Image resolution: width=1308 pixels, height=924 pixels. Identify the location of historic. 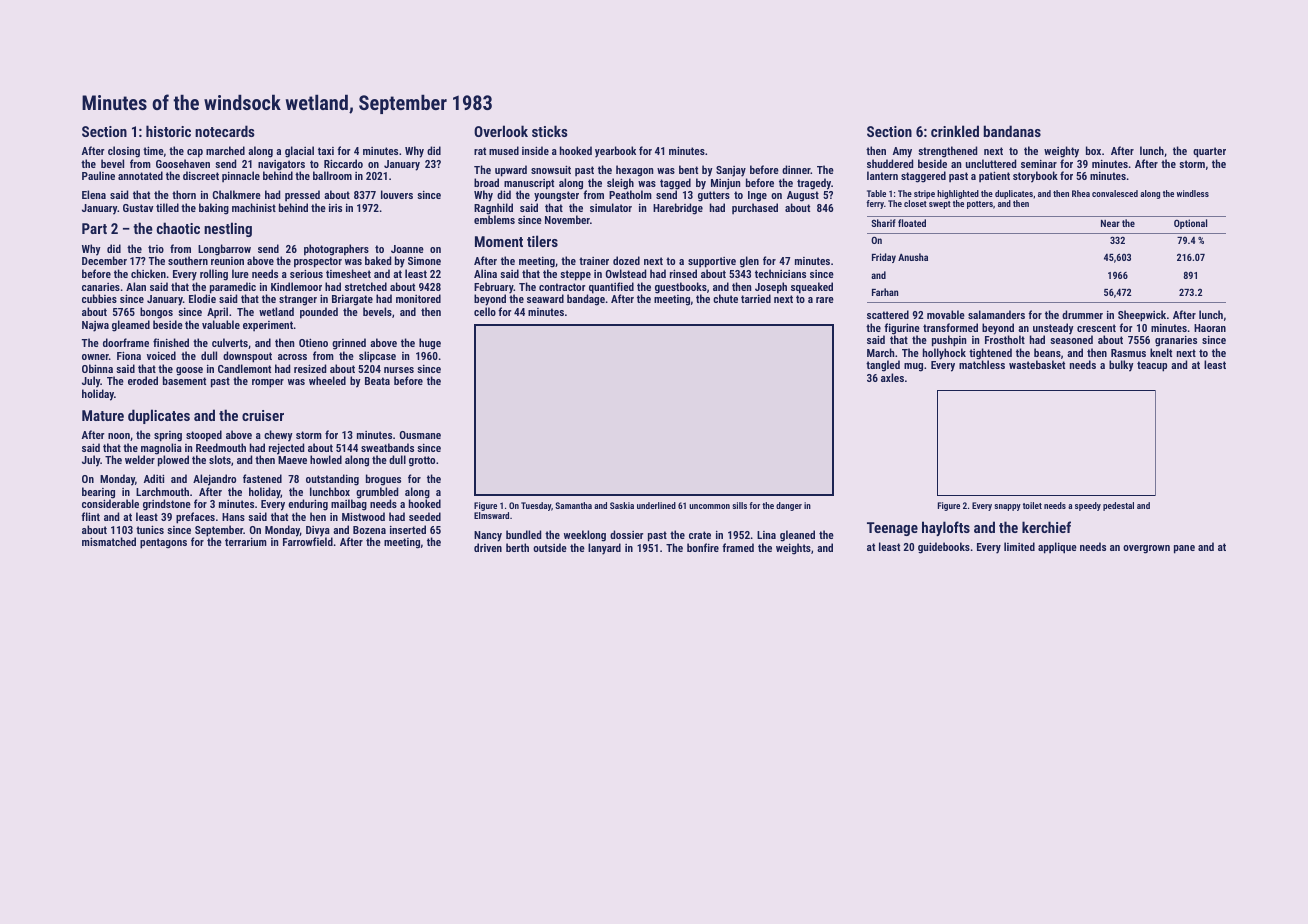
(168, 131).
